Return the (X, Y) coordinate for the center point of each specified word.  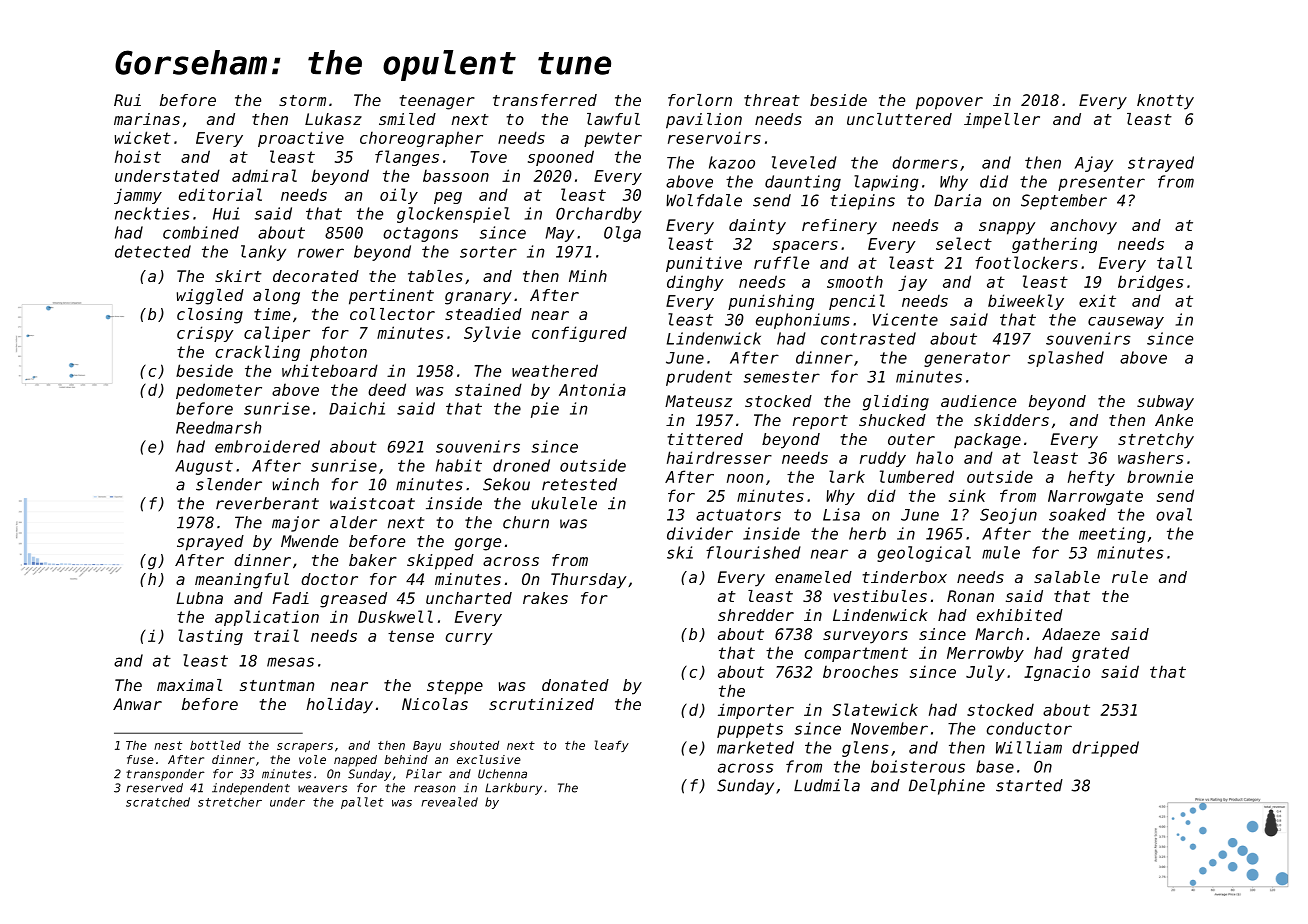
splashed (1066, 359)
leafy (612, 746)
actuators (738, 515)
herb (867, 533)
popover (949, 103)
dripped (1105, 749)
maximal (189, 685)
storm (302, 100)
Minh (588, 276)
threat (772, 100)
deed (387, 389)
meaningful (242, 581)
